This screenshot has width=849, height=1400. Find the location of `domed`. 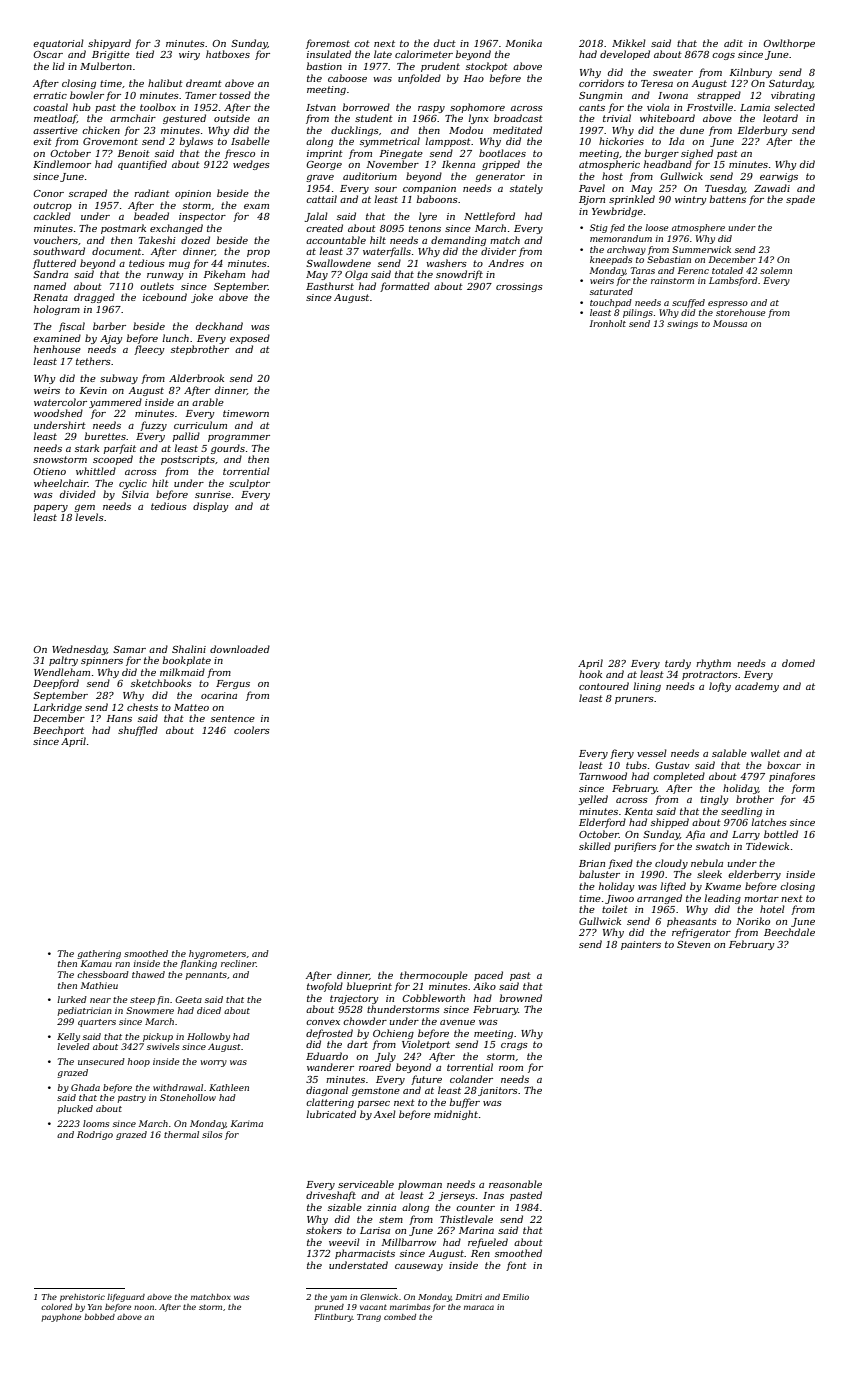

domed is located at coordinates (798, 663).
